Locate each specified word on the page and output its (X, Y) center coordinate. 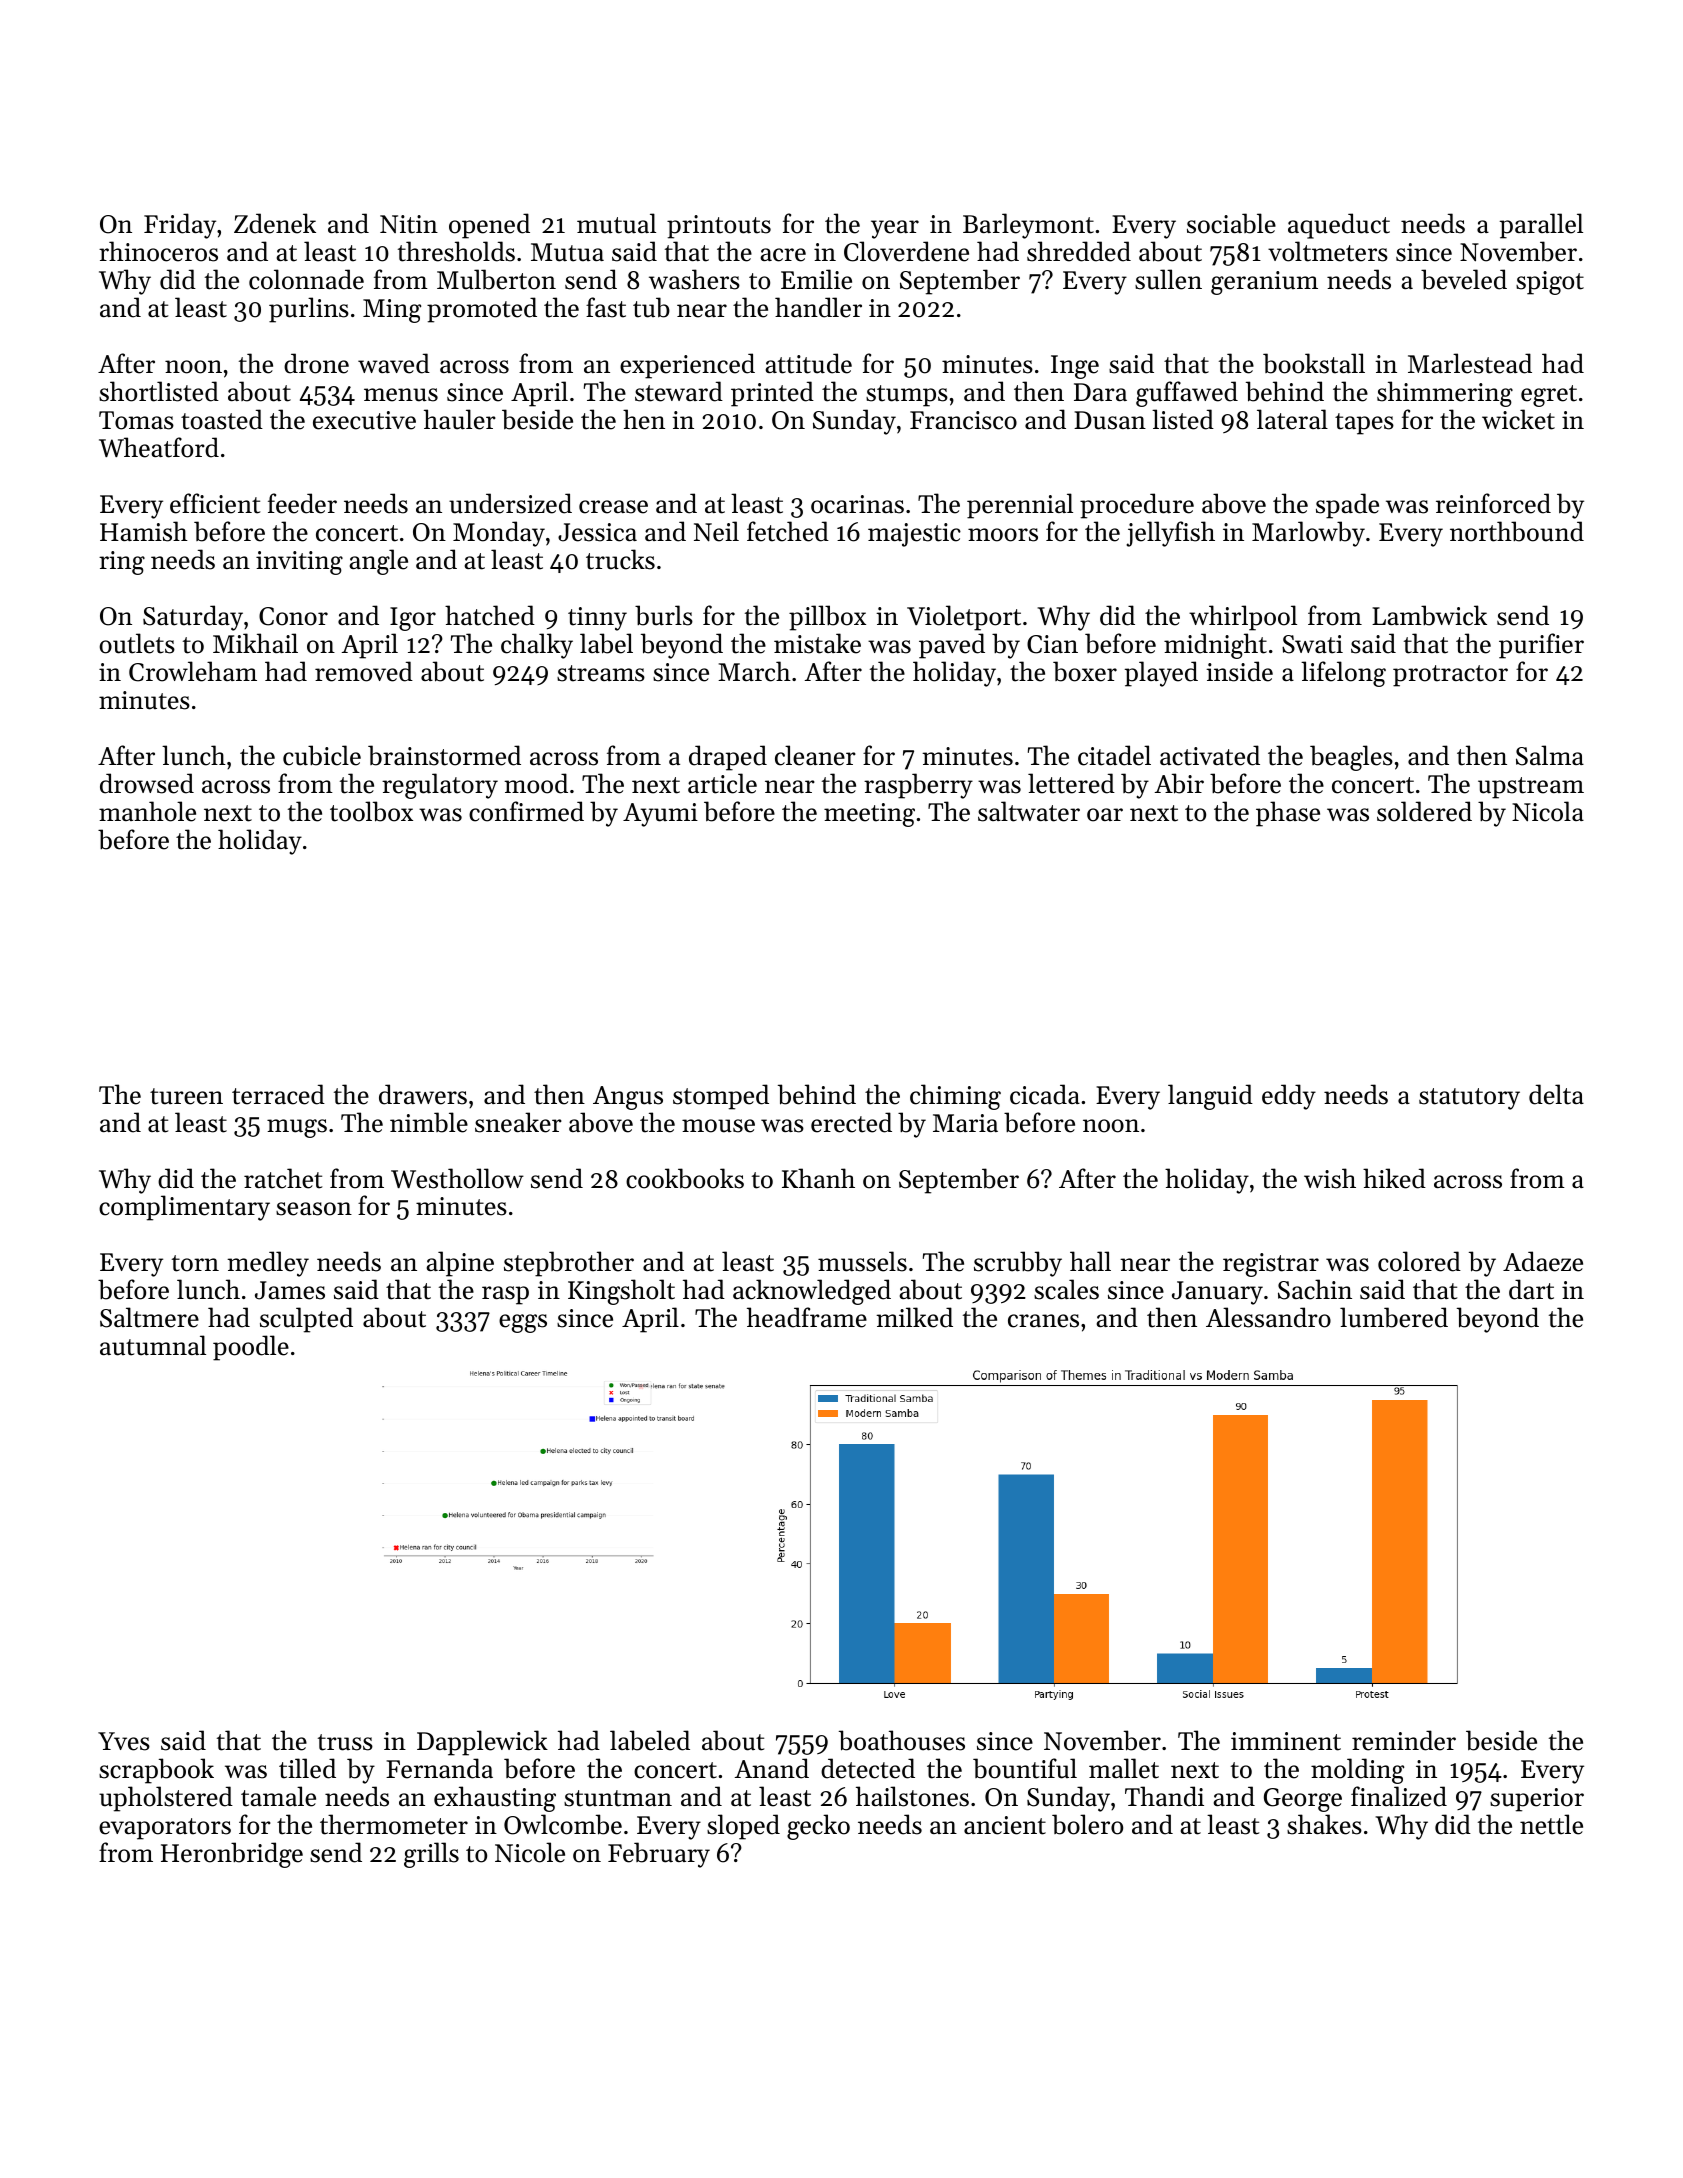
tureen (186, 1096)
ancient (1005, 1825)
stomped (721, 1097)
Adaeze (1543, 1261)
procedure (1137, 506)
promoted (482, 310)
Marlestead (1470, 363)
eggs (523, 1323)
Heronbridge (232, 1855)
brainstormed (444, 755)
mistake (817, 643)
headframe (807, 1317)
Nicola (1548, 811)
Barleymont (1028, 226)
